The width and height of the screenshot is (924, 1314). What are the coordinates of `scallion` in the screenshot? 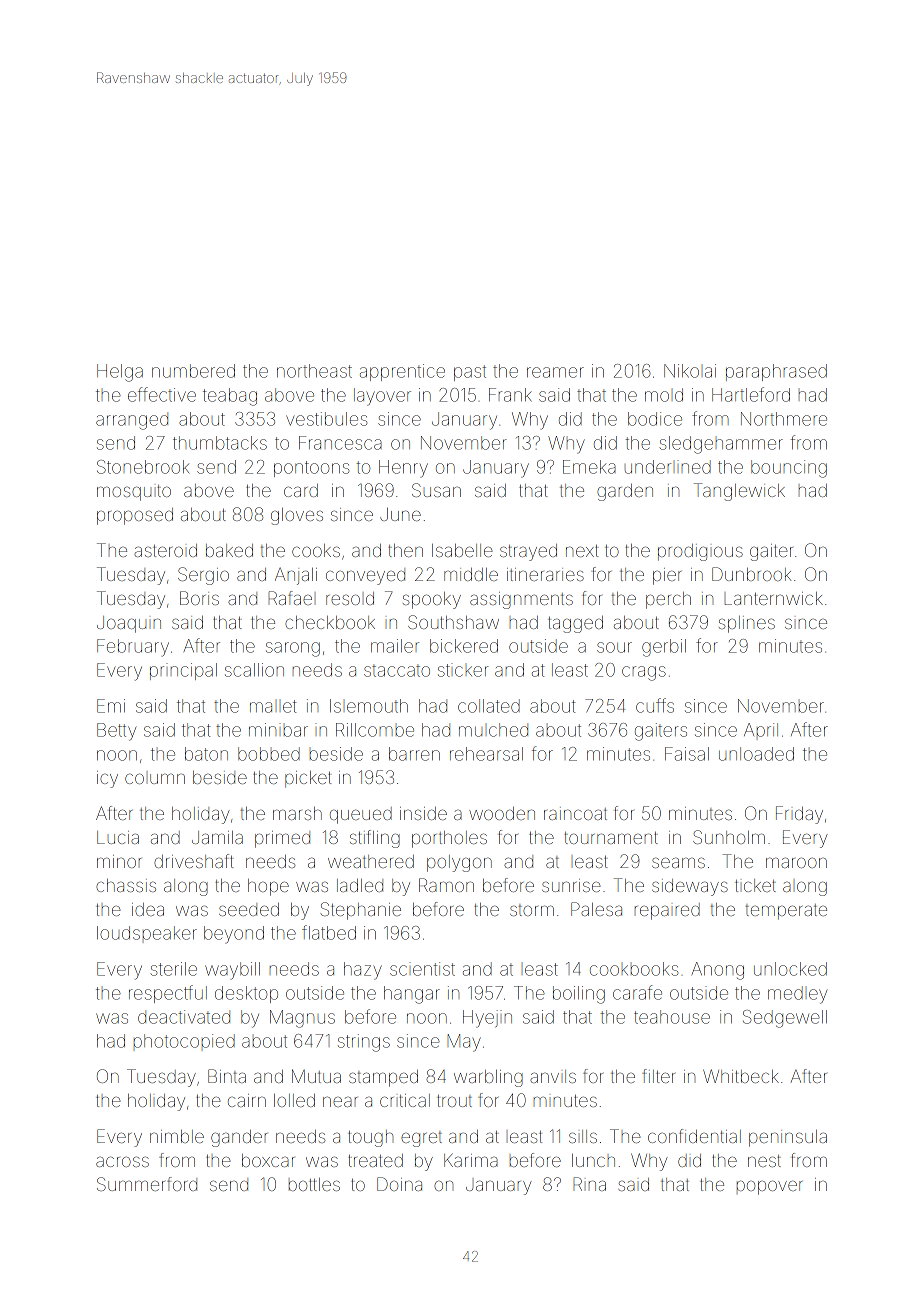 It's located at (254, 670).
